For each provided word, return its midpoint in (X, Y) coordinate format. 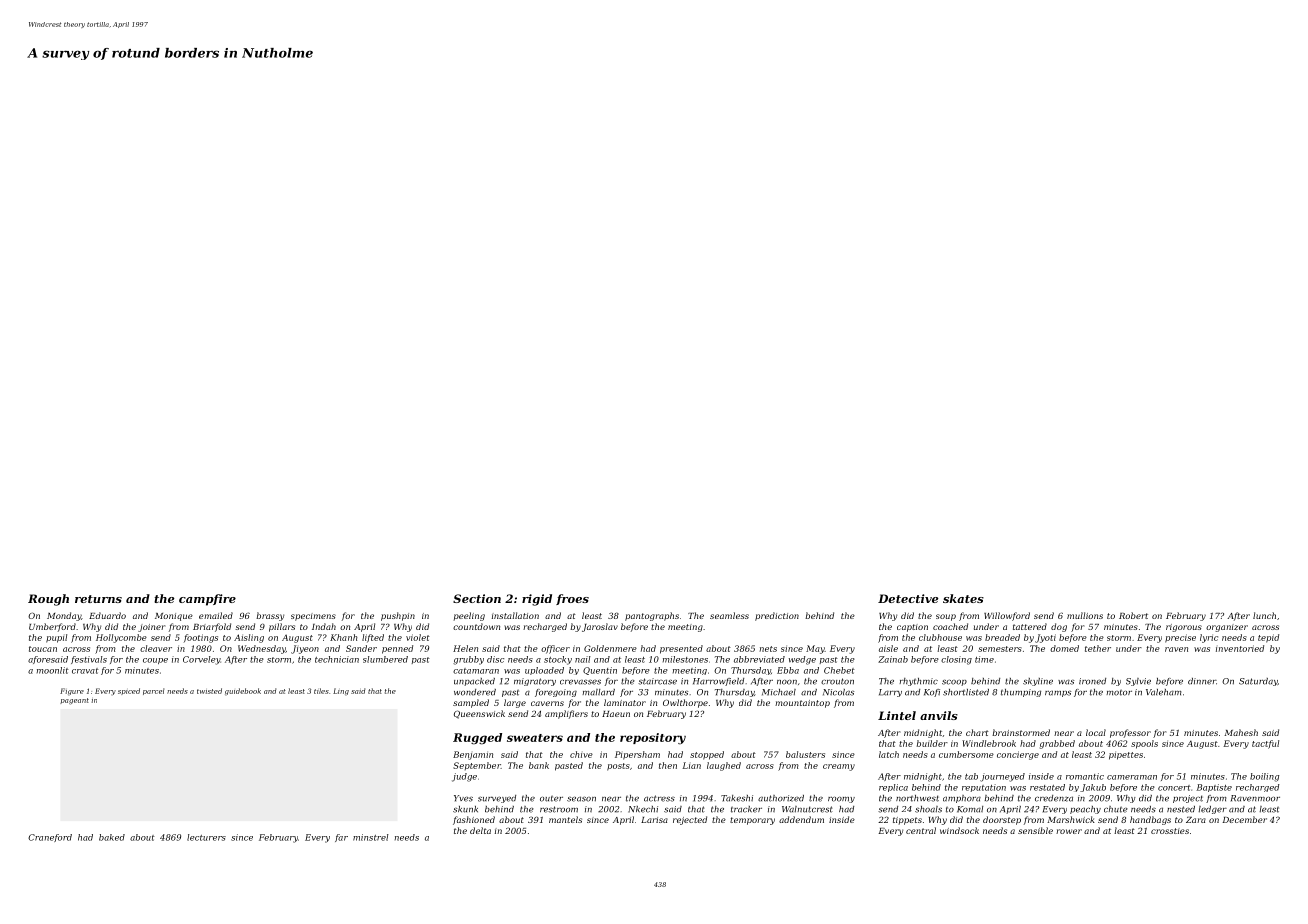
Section (477, 598)
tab (971, 776)
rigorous (1184, 628)
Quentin (600, 671)
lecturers (206, 837)
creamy (839, 767)
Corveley (201, 660)
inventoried (1240, 648)
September (477, 766)
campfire (207, 600)
